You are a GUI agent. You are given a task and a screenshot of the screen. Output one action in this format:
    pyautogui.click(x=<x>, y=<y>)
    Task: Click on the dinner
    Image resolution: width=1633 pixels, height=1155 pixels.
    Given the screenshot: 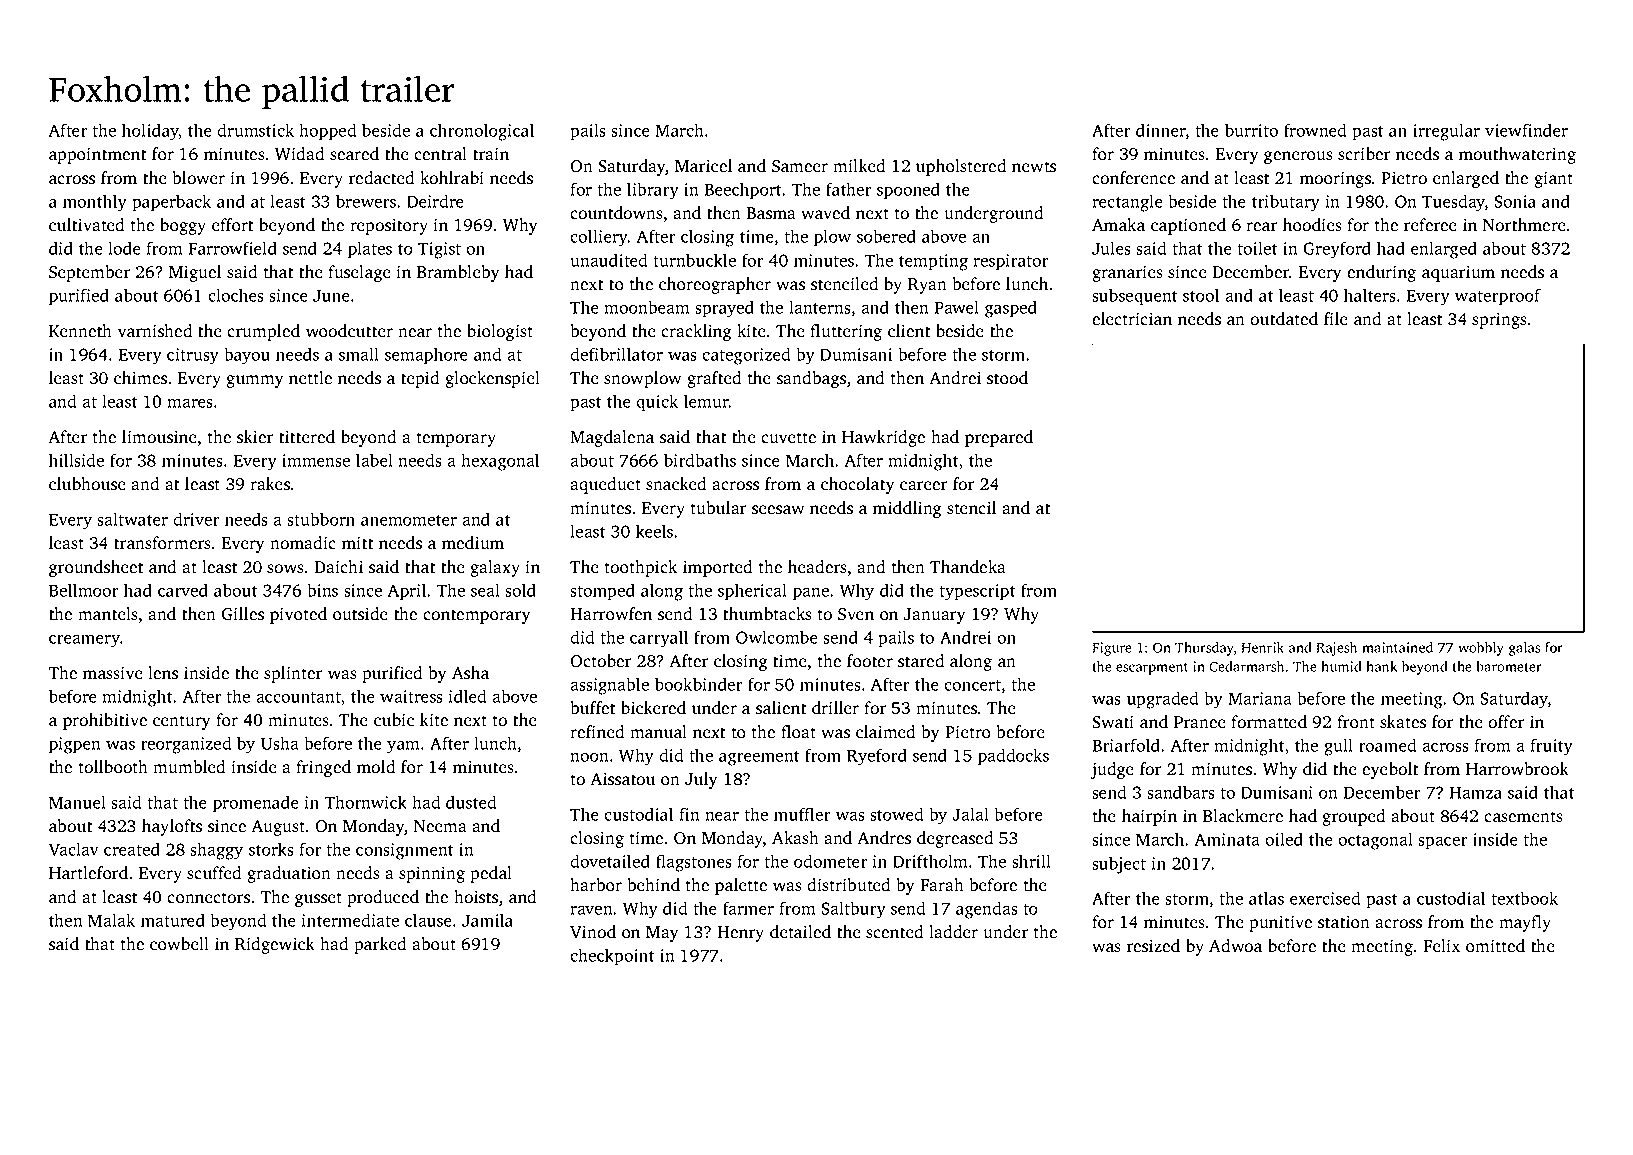 What is the action you would take?
    pyautogui.click(x=1161, y=130)
